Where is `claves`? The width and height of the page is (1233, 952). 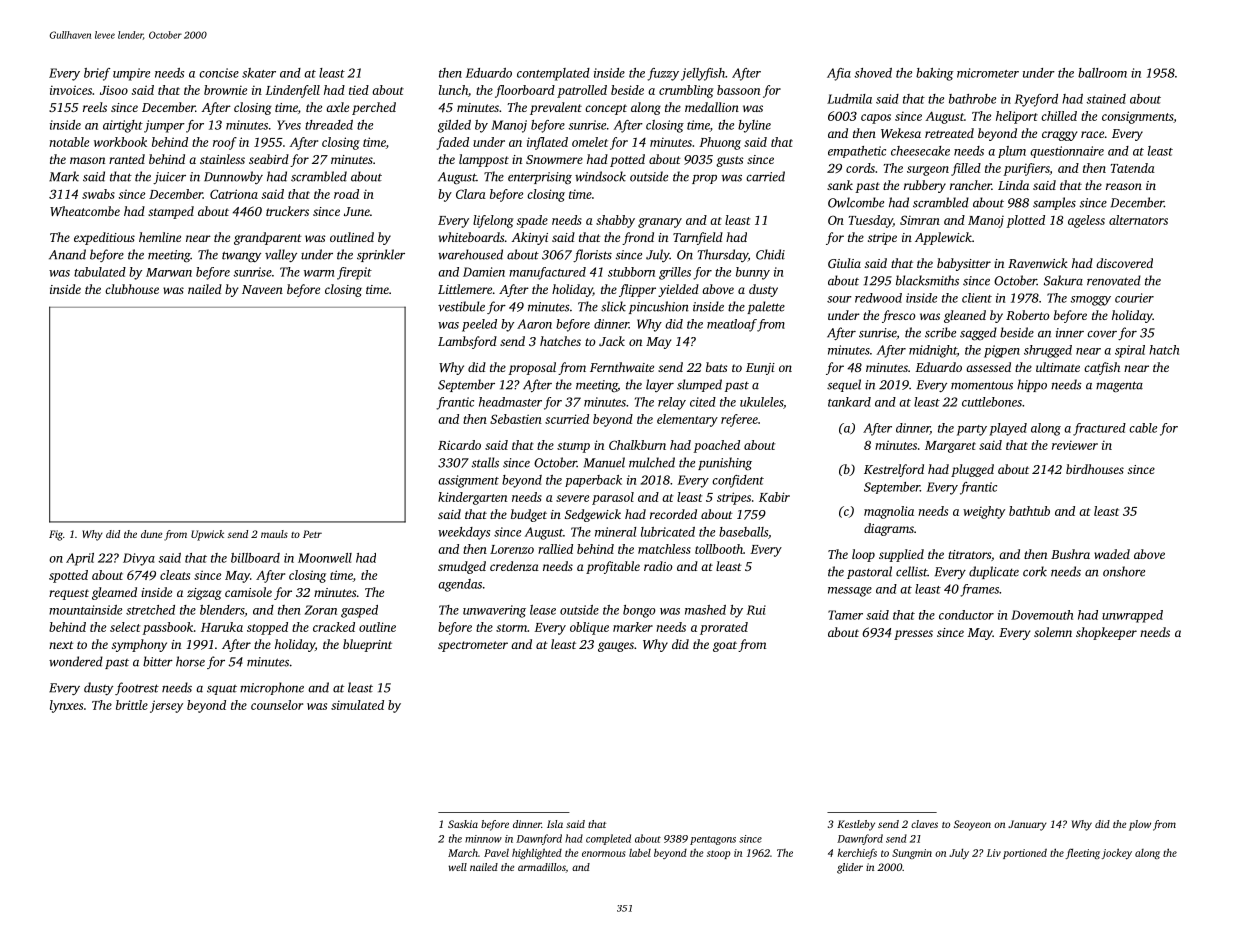
claves is located at coordinates (924, 824).
